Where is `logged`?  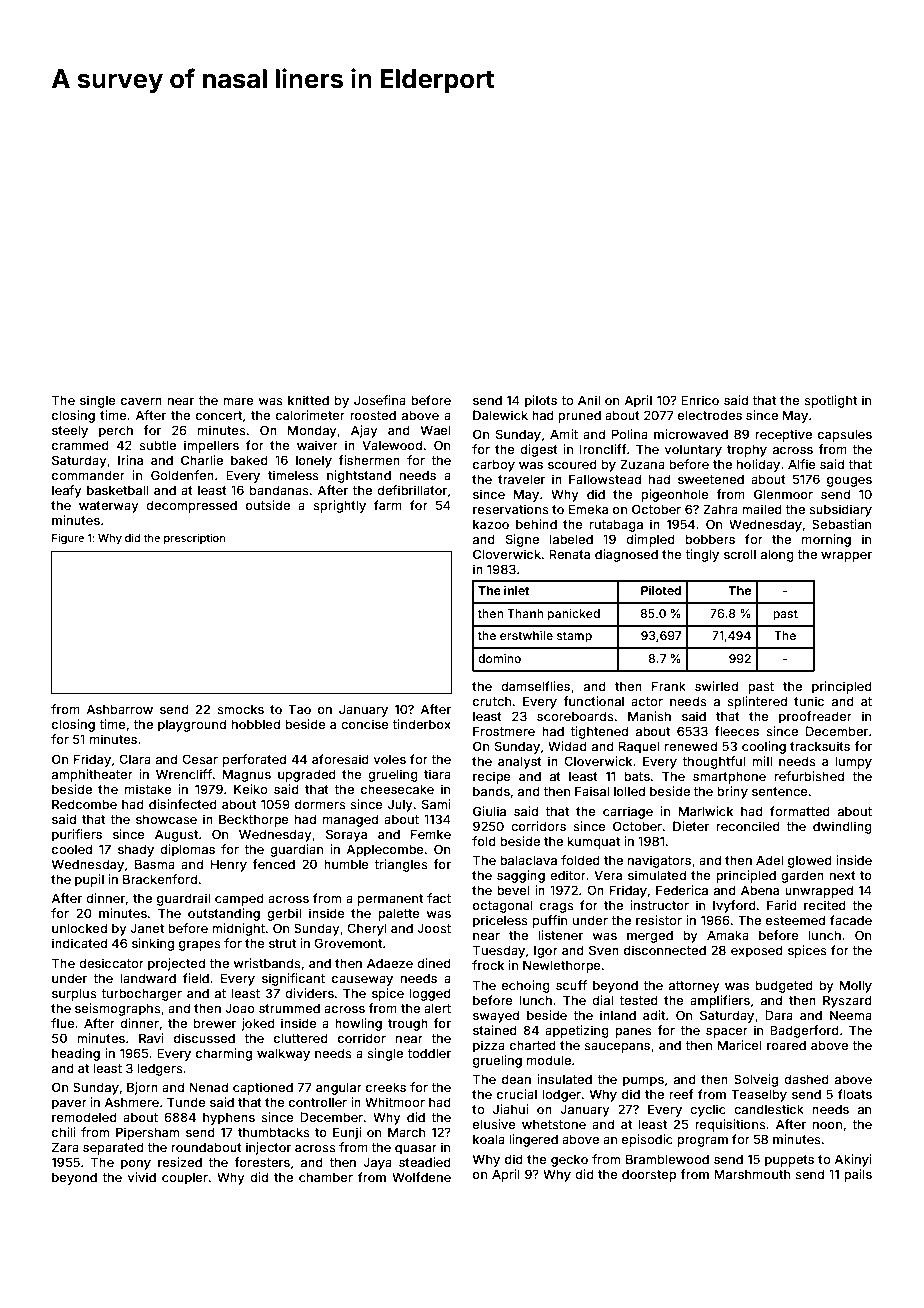 logged is located at coordinates (430, 994).
